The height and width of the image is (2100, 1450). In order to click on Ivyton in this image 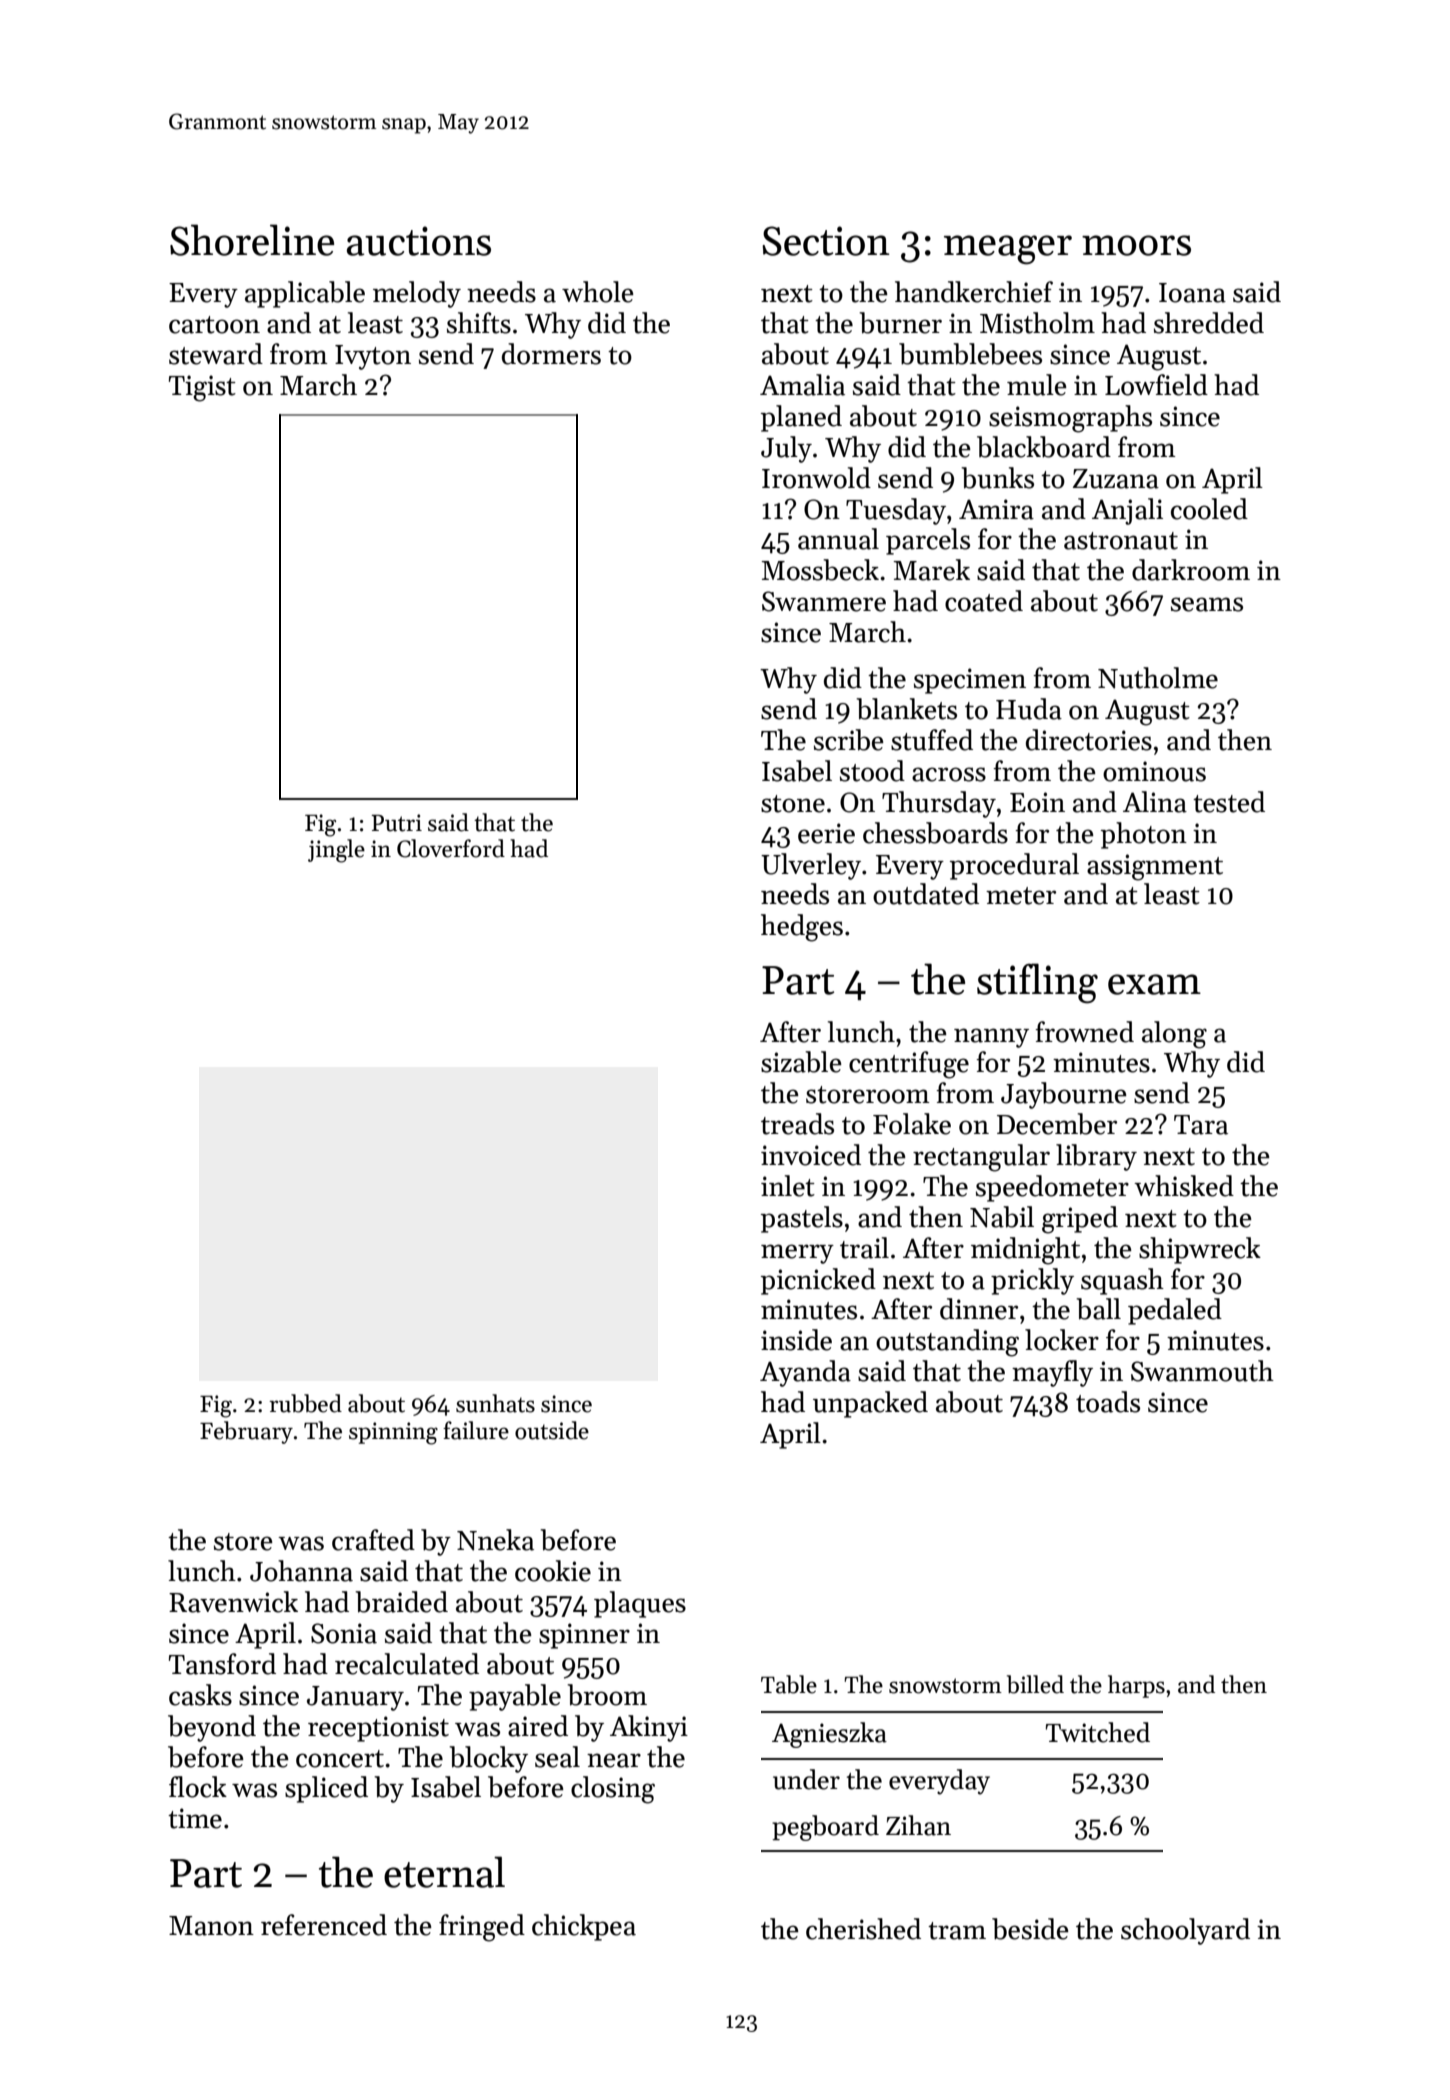, I will do `click(373, 357)`.
